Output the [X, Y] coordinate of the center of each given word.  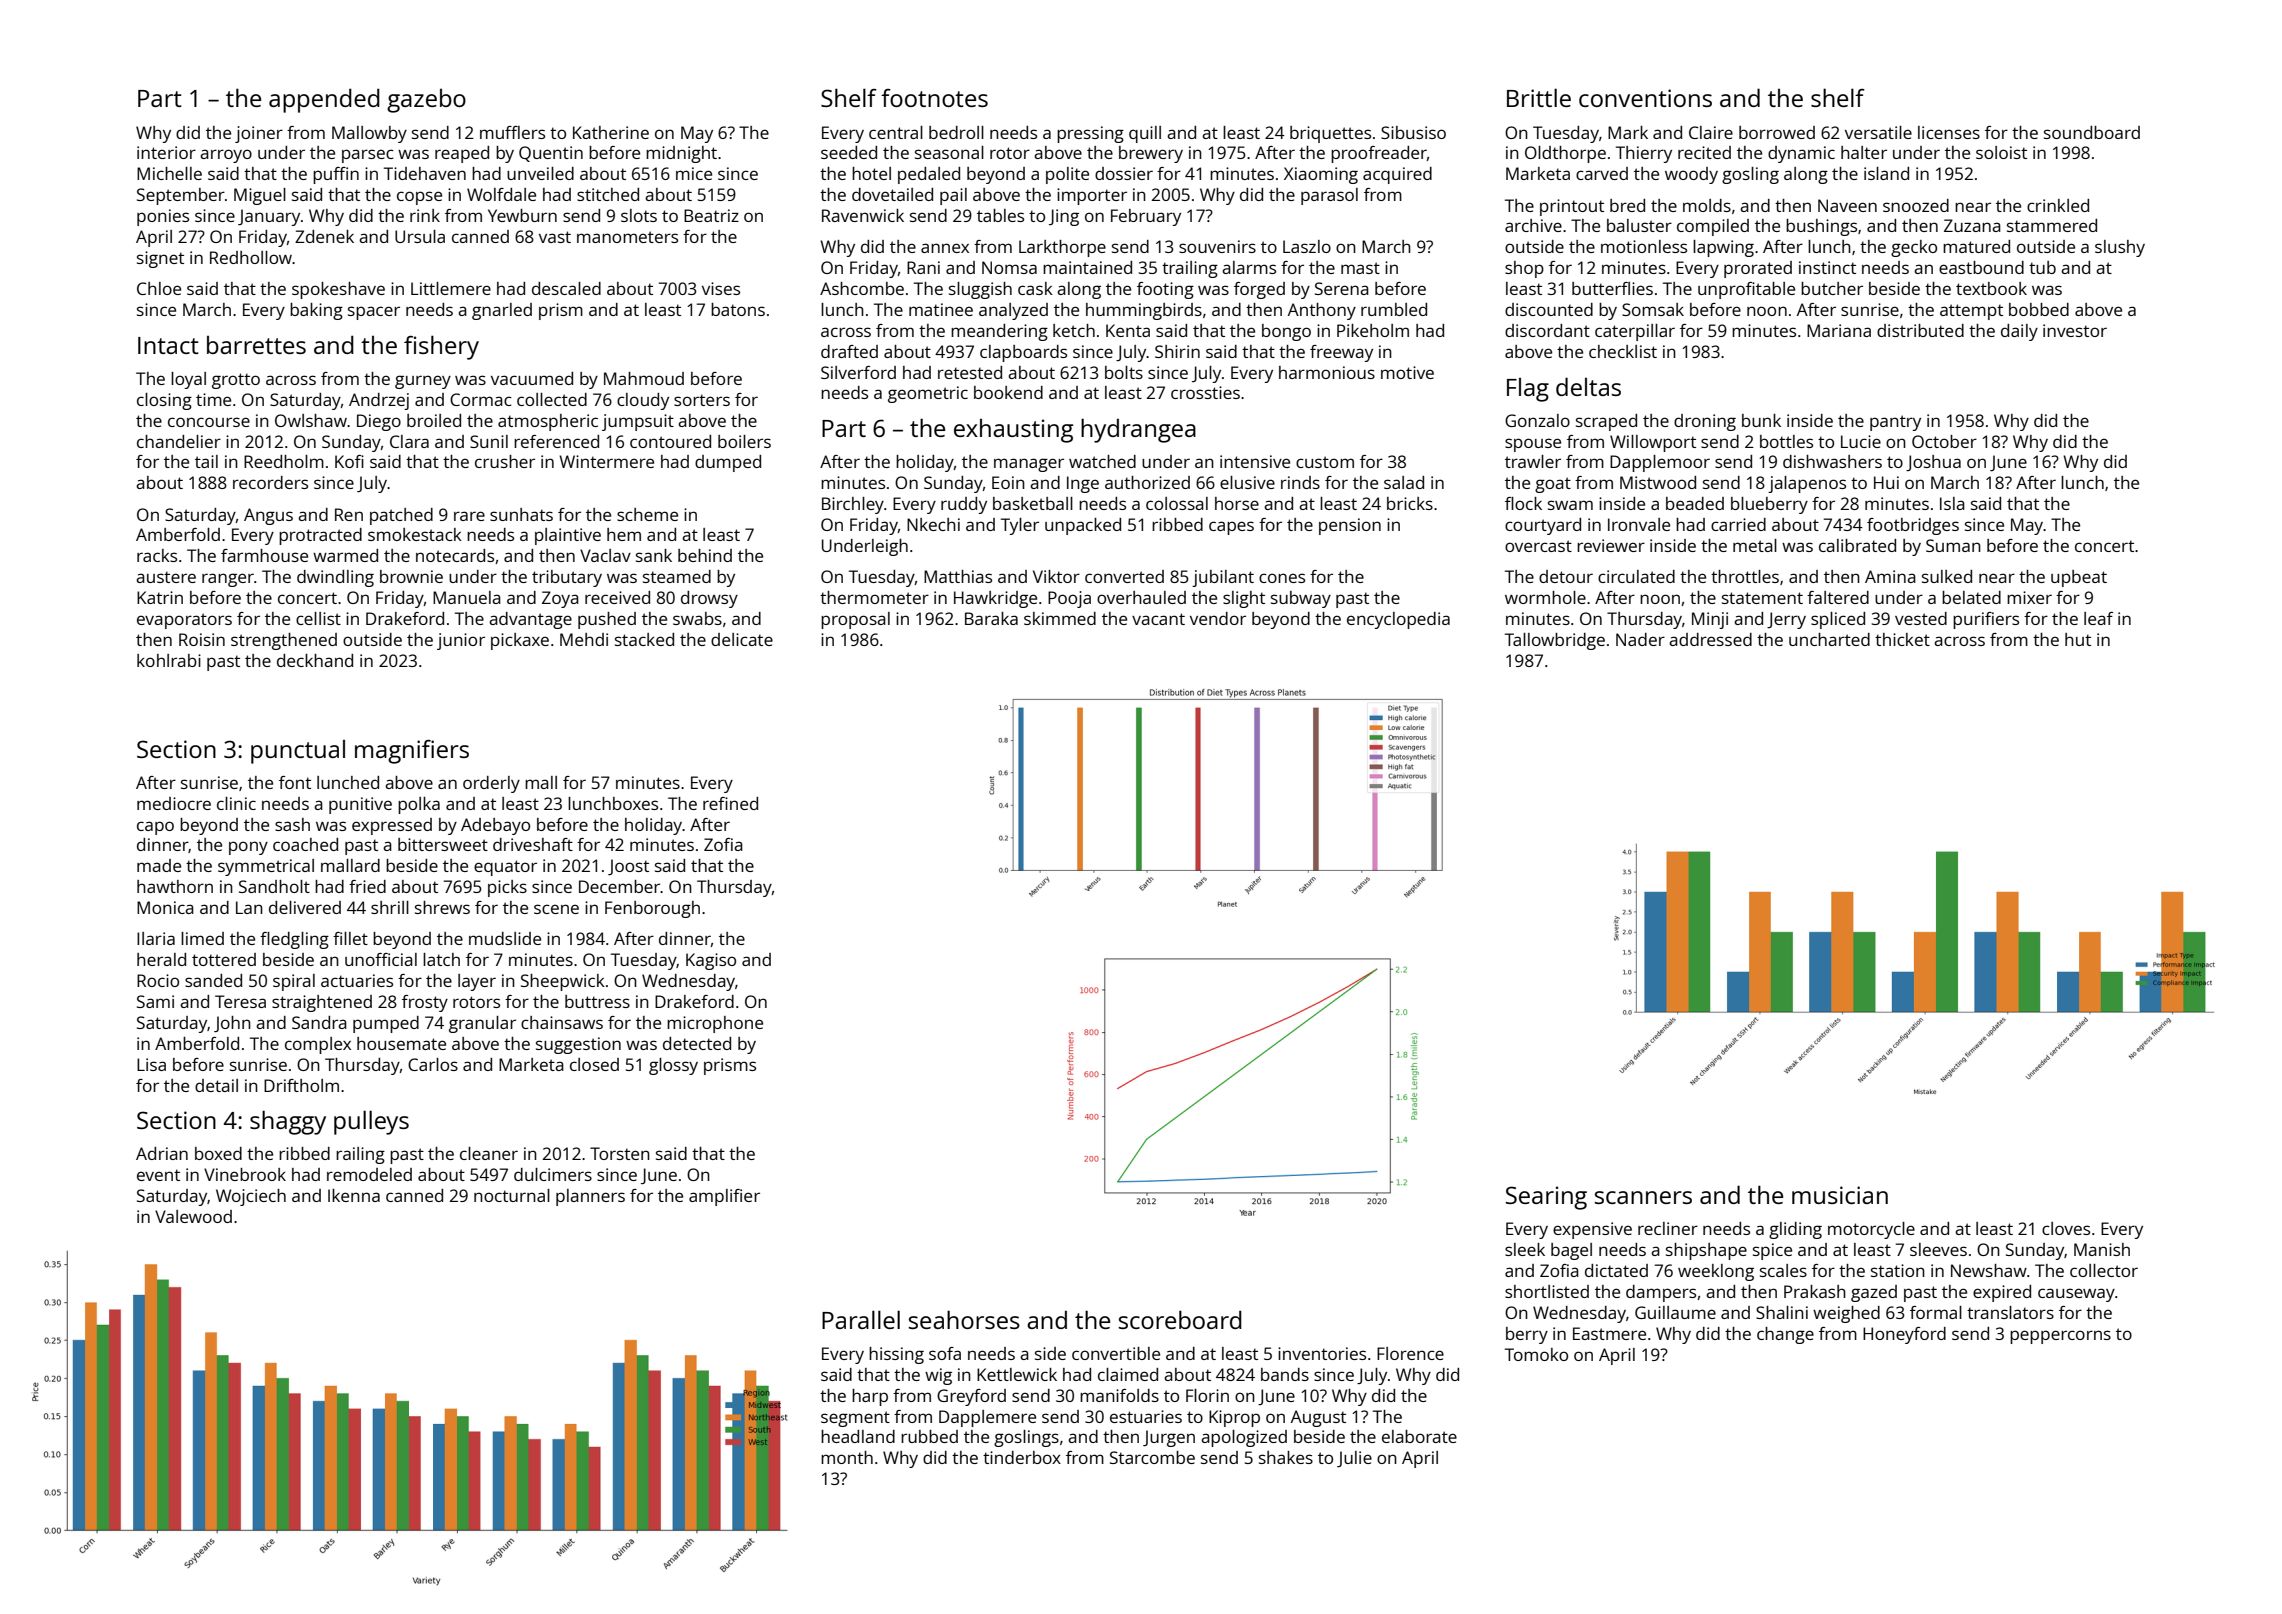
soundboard [2092, 132]
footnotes [934, 98]
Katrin [160, 597]
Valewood [193, 1216]
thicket [1902, 639]
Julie [1354, 1459]
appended [324, 100]
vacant [1158, 619]
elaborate [1419, 1436]
